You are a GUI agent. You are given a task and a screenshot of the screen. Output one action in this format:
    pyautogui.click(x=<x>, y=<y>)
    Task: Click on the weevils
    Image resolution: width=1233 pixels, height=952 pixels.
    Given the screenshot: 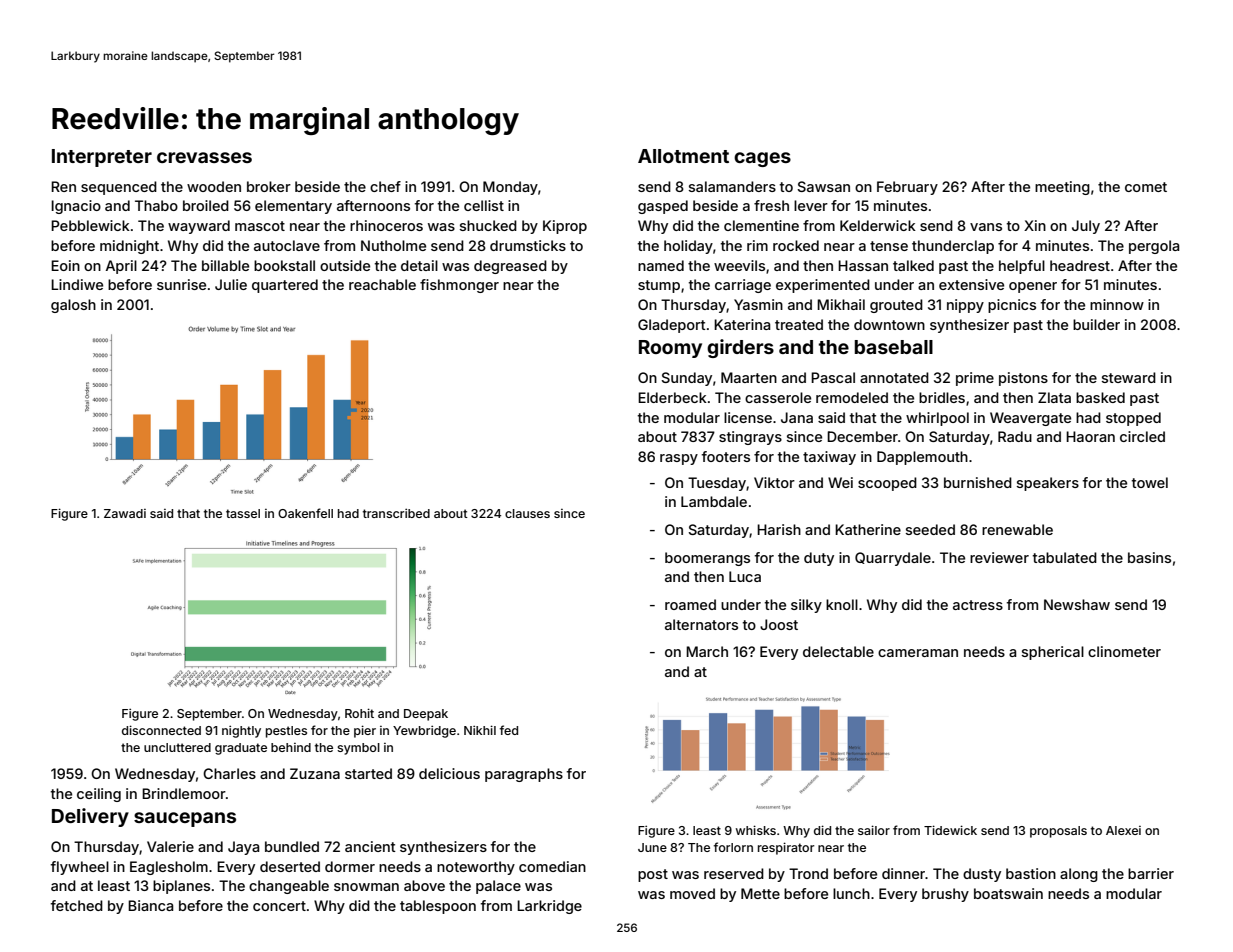 What is the action you would take?
    pyautogui.click(x=739, y=265)
